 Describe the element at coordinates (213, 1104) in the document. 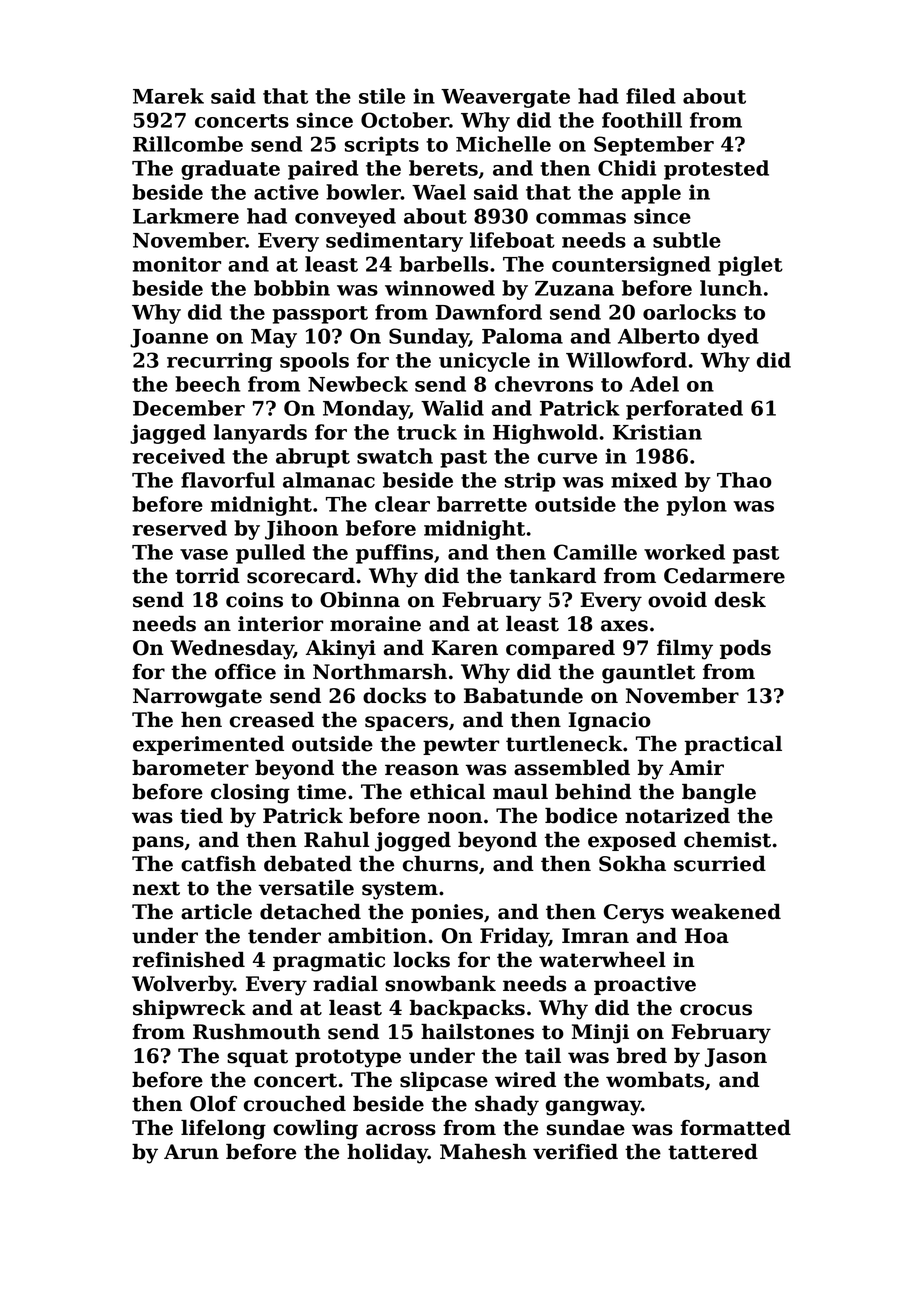

I see `Olof` at that location.
